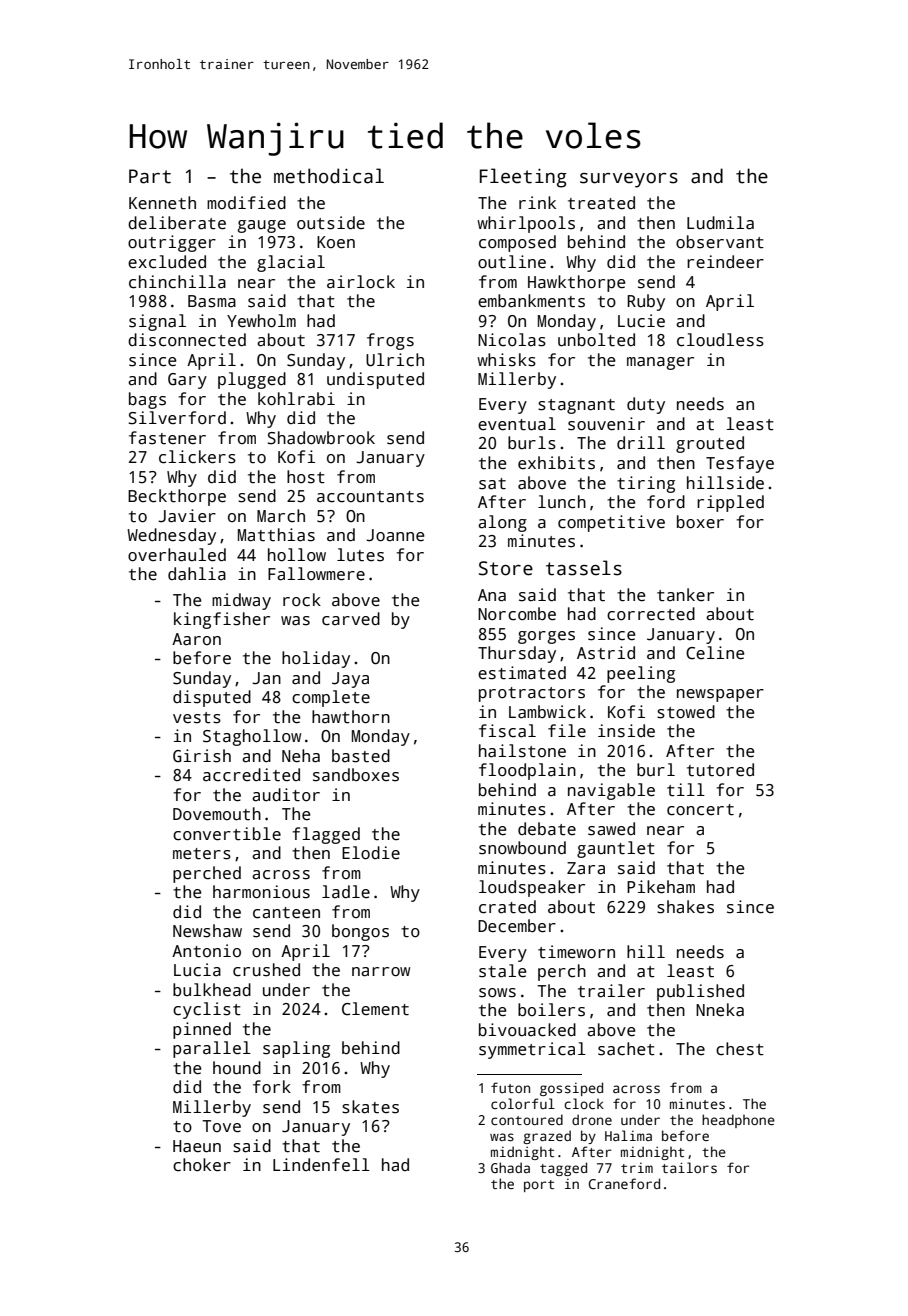  I want to click on futon, so click(510, 1087).
